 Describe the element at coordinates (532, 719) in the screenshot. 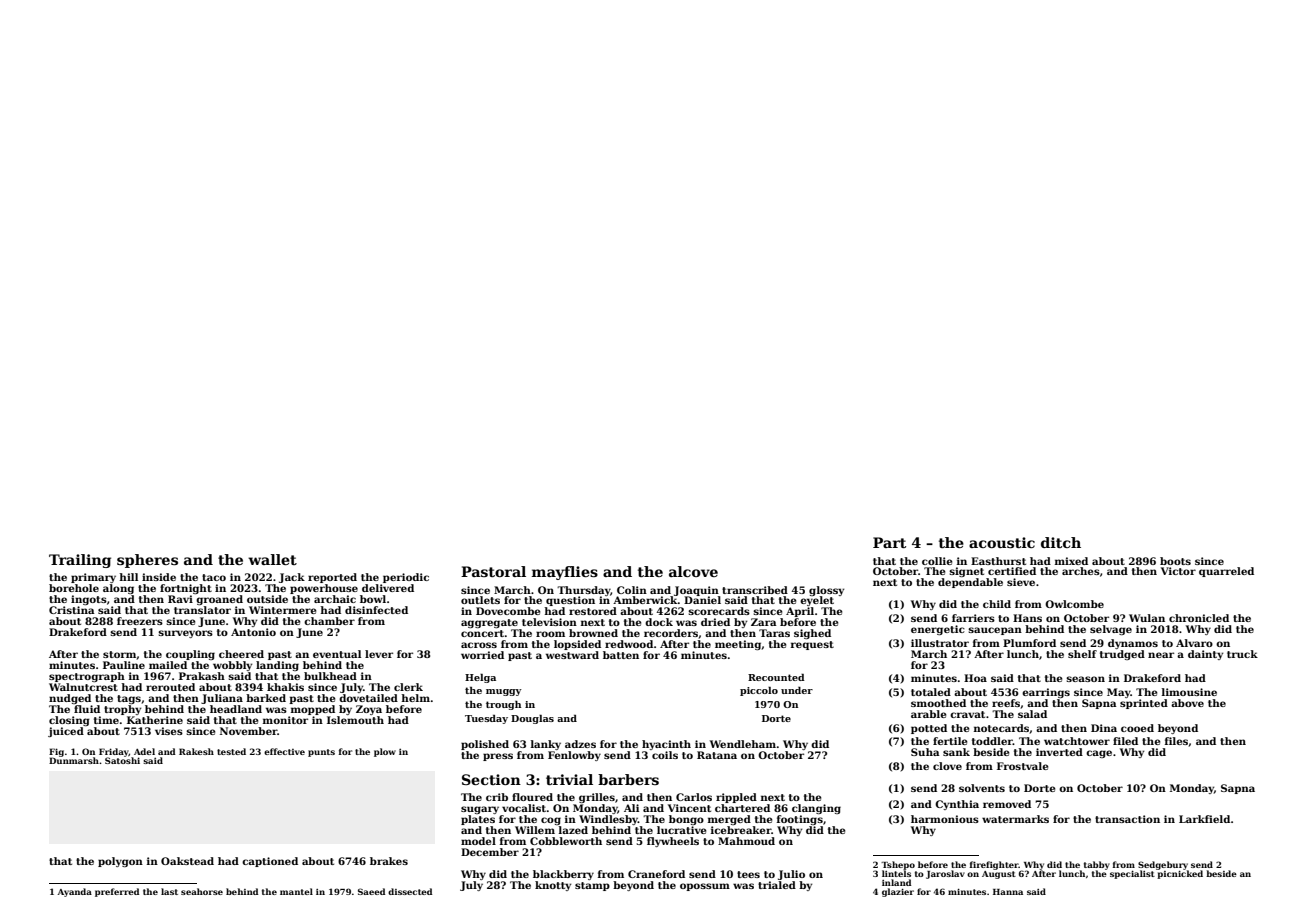

I see `Douglas` at that location.
